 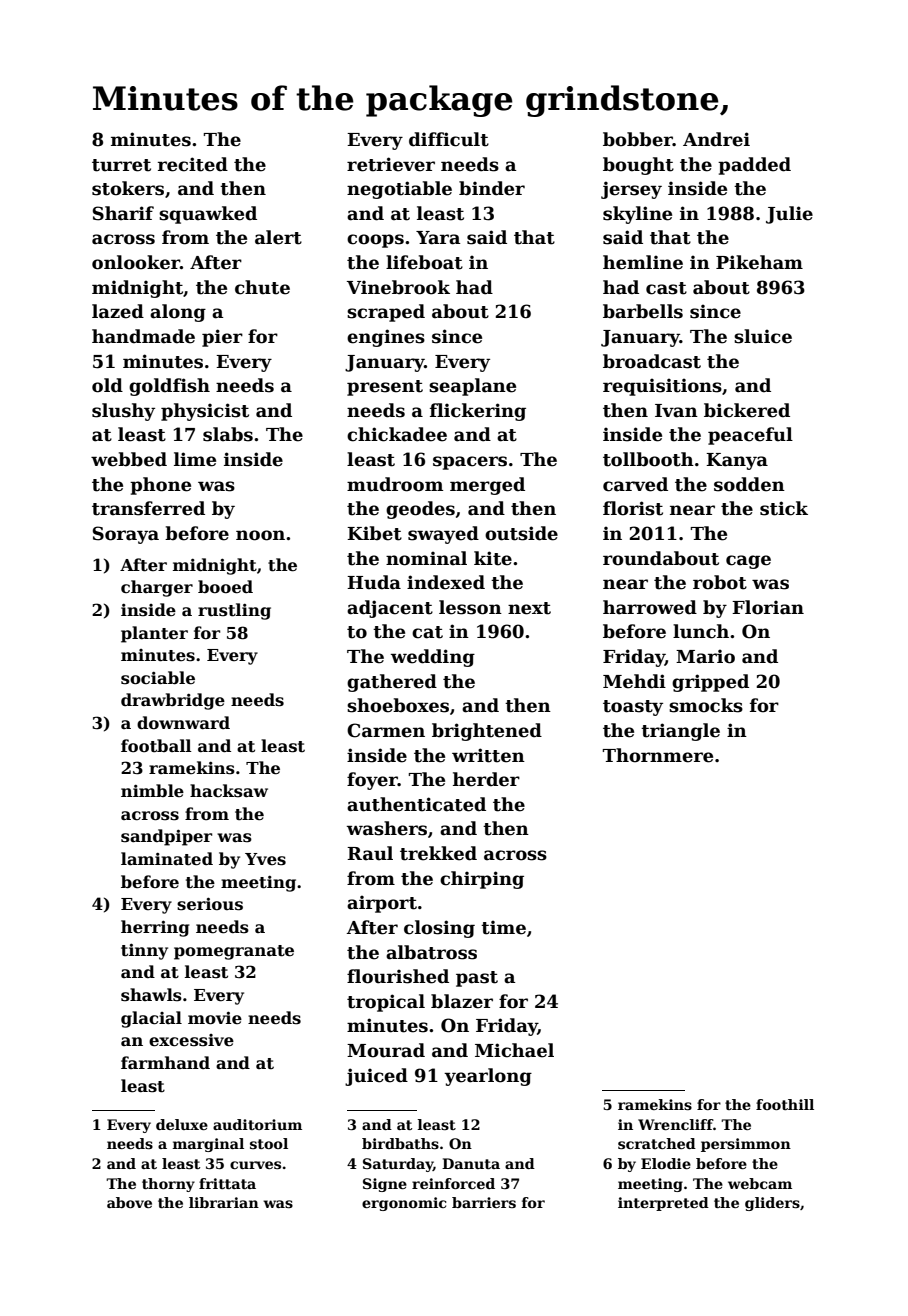 What do you see at coordinates (193, 164) in the page?
I see `recited` at bounding box center [193, 164].
